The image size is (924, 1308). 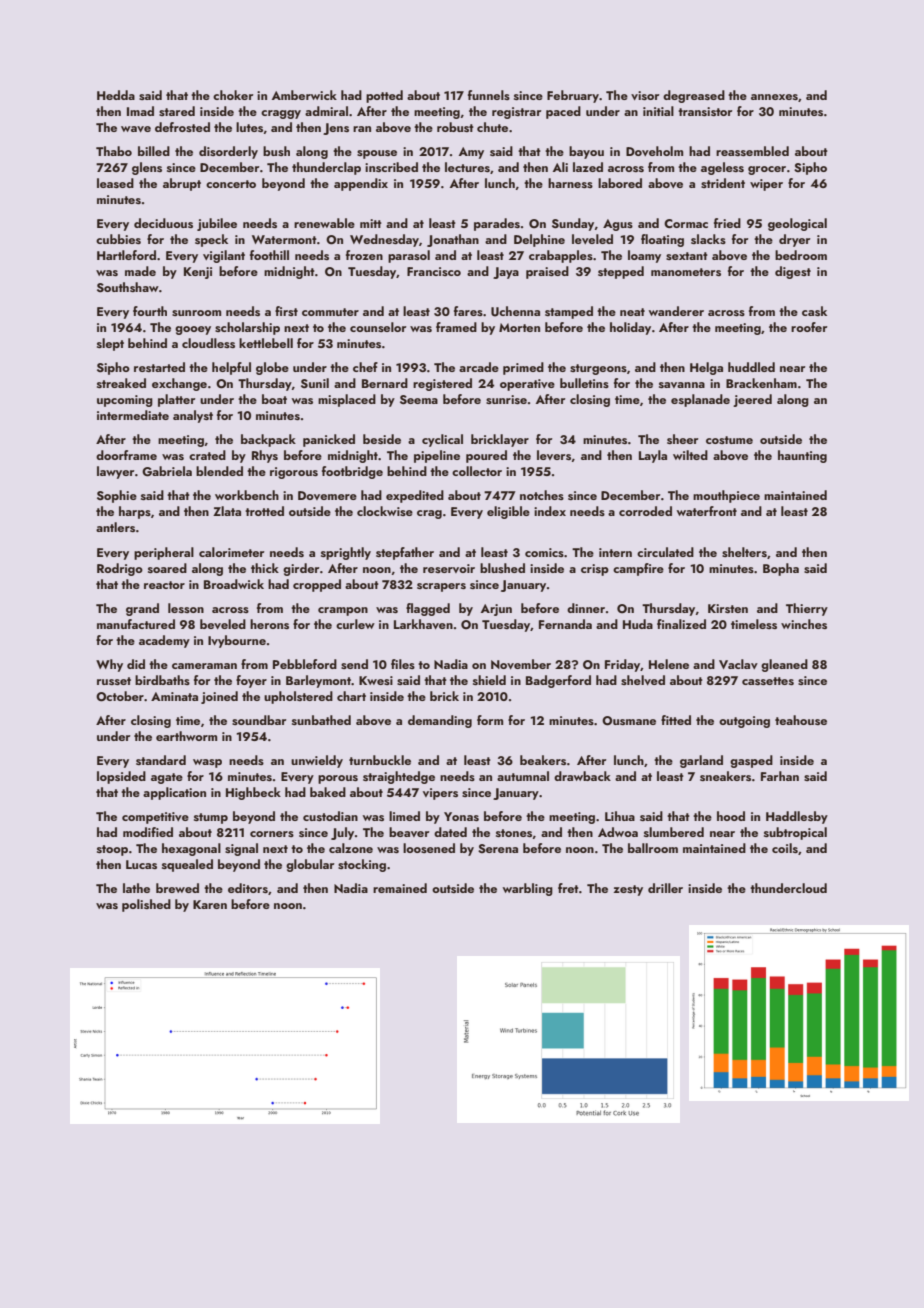 What do you see at coordinates (669, 664) in the screenshot?
I see `Helene` at bounding box center [669, 664].
